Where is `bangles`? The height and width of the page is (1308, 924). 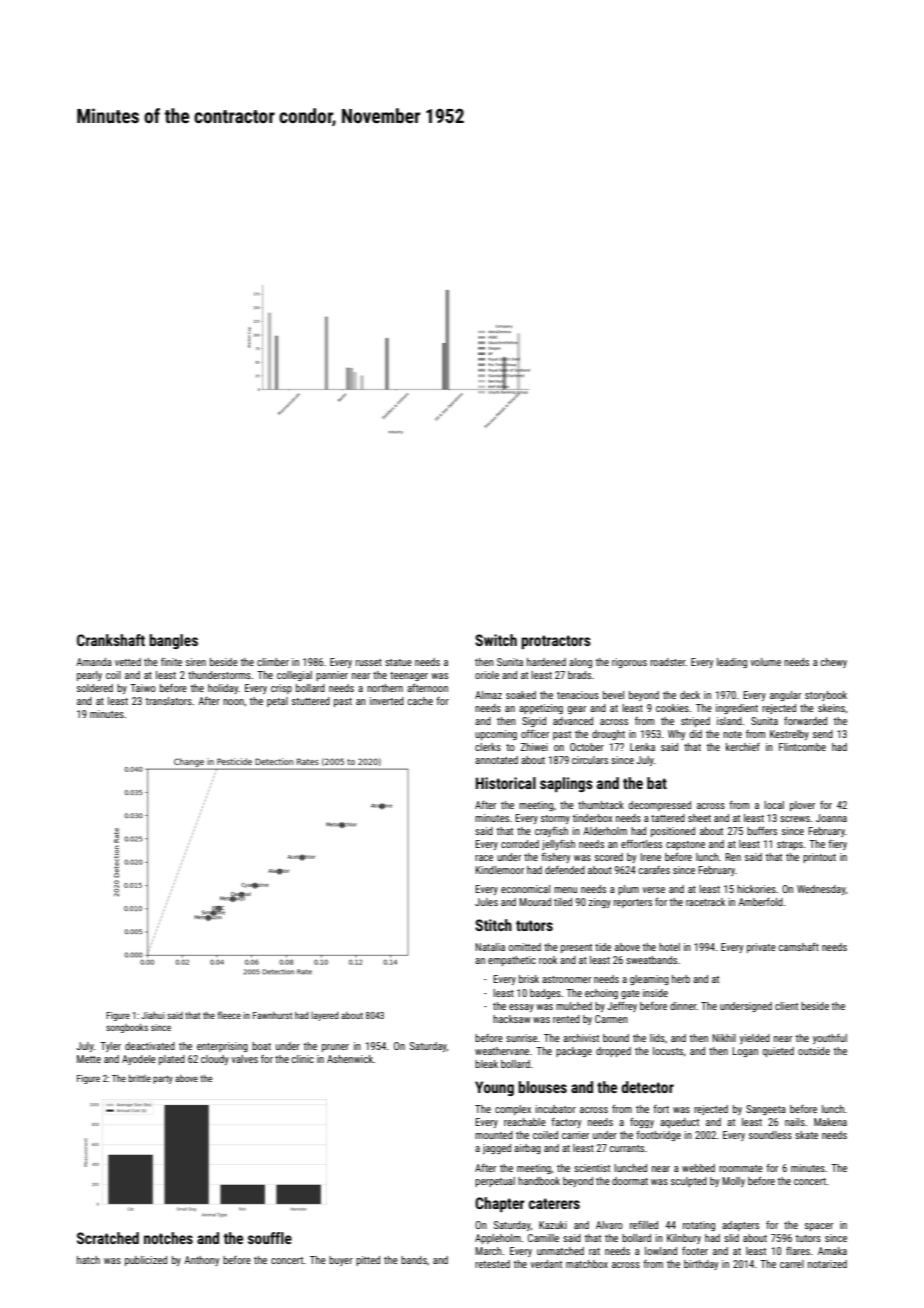
bangles is located at coordinates (173, 641).
